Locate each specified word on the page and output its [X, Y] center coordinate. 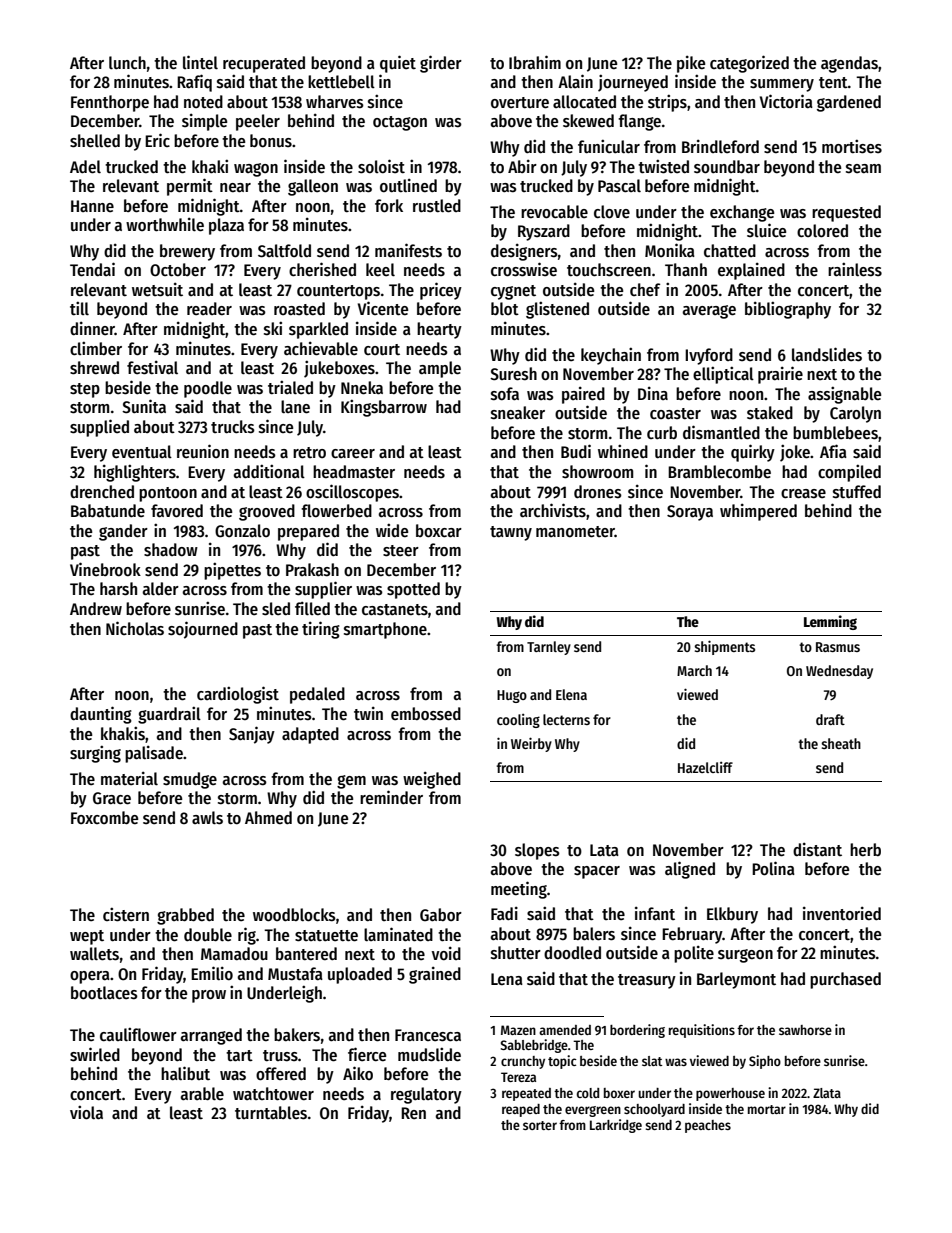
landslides [827, 354]
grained [435, 975]
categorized [749, 64]
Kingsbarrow [384, 408]
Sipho [765, 1062]
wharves [335, 102]
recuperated [264, 64]
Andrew [96, 609]
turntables [271, 1113]
